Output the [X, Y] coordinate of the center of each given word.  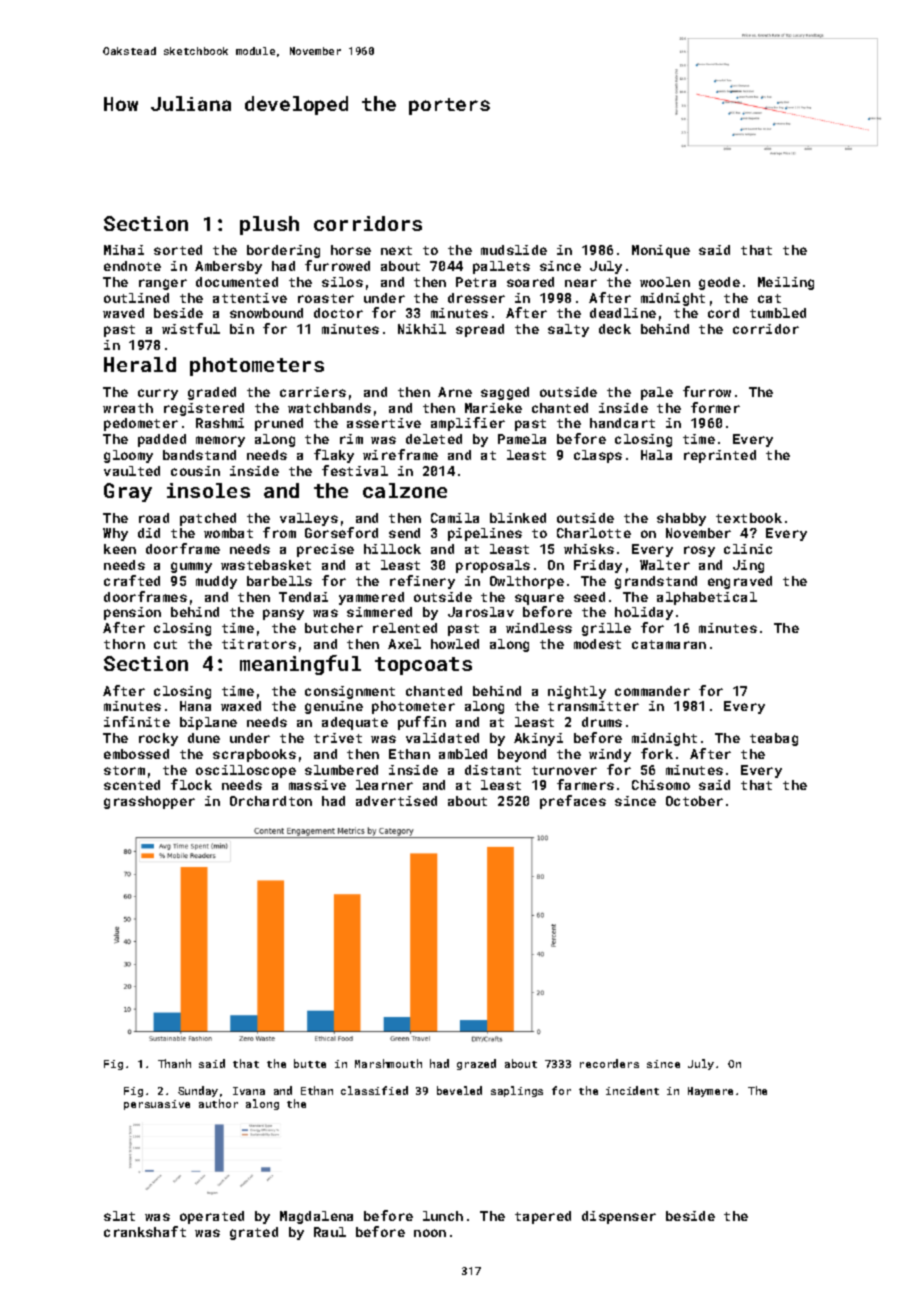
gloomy [128, 456]
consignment [350, 692]
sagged [505, 393]
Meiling [786, 283]
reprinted [720, 456]
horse [351, 250]
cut [165, 644]
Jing [748, 566]
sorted [178, 250]
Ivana [249, 1091]
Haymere [710, 1092]
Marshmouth [388, 1063]
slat [119, 1216]
